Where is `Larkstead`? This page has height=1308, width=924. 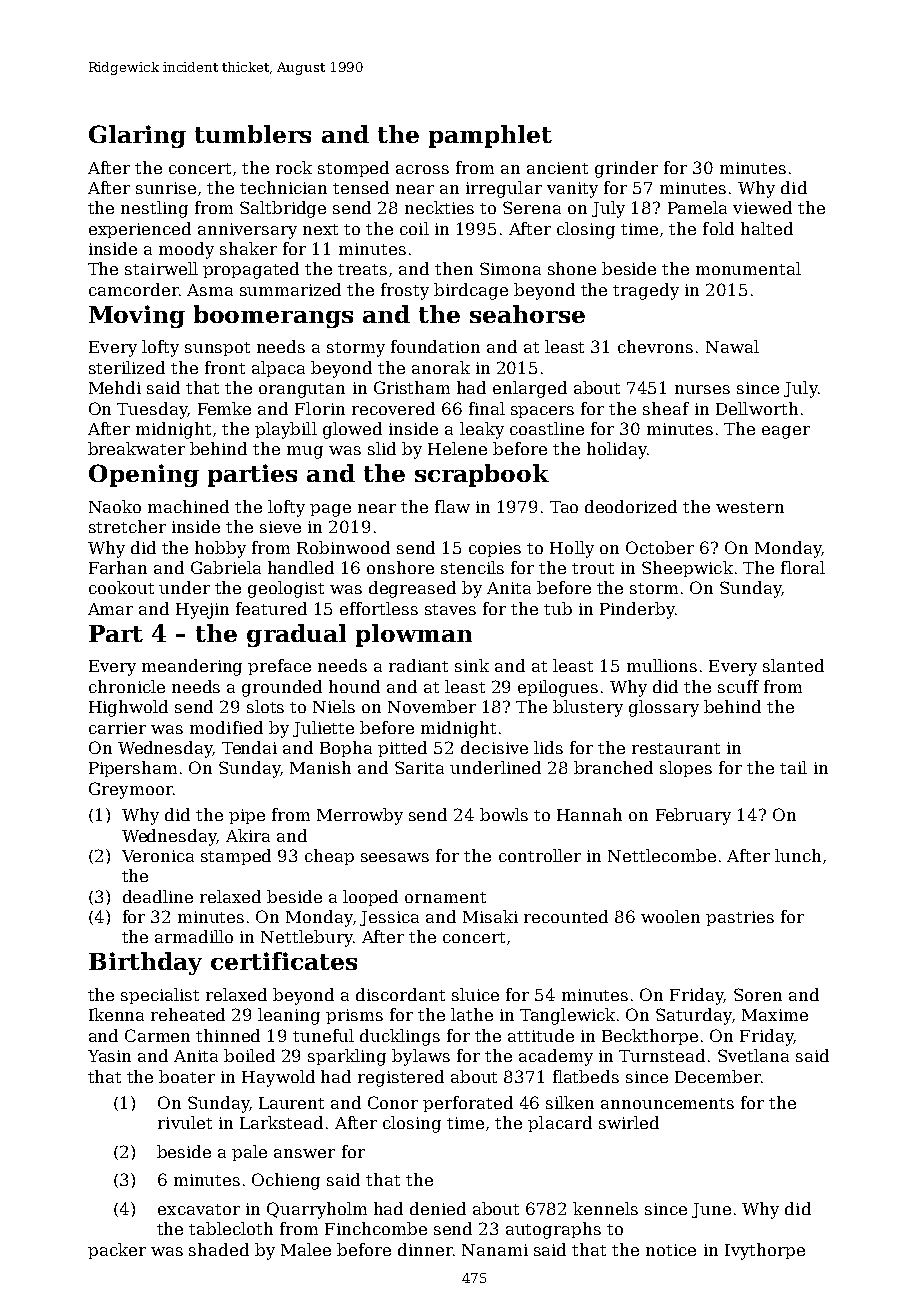 Larkstead is located at coordinates (281, 1122).
